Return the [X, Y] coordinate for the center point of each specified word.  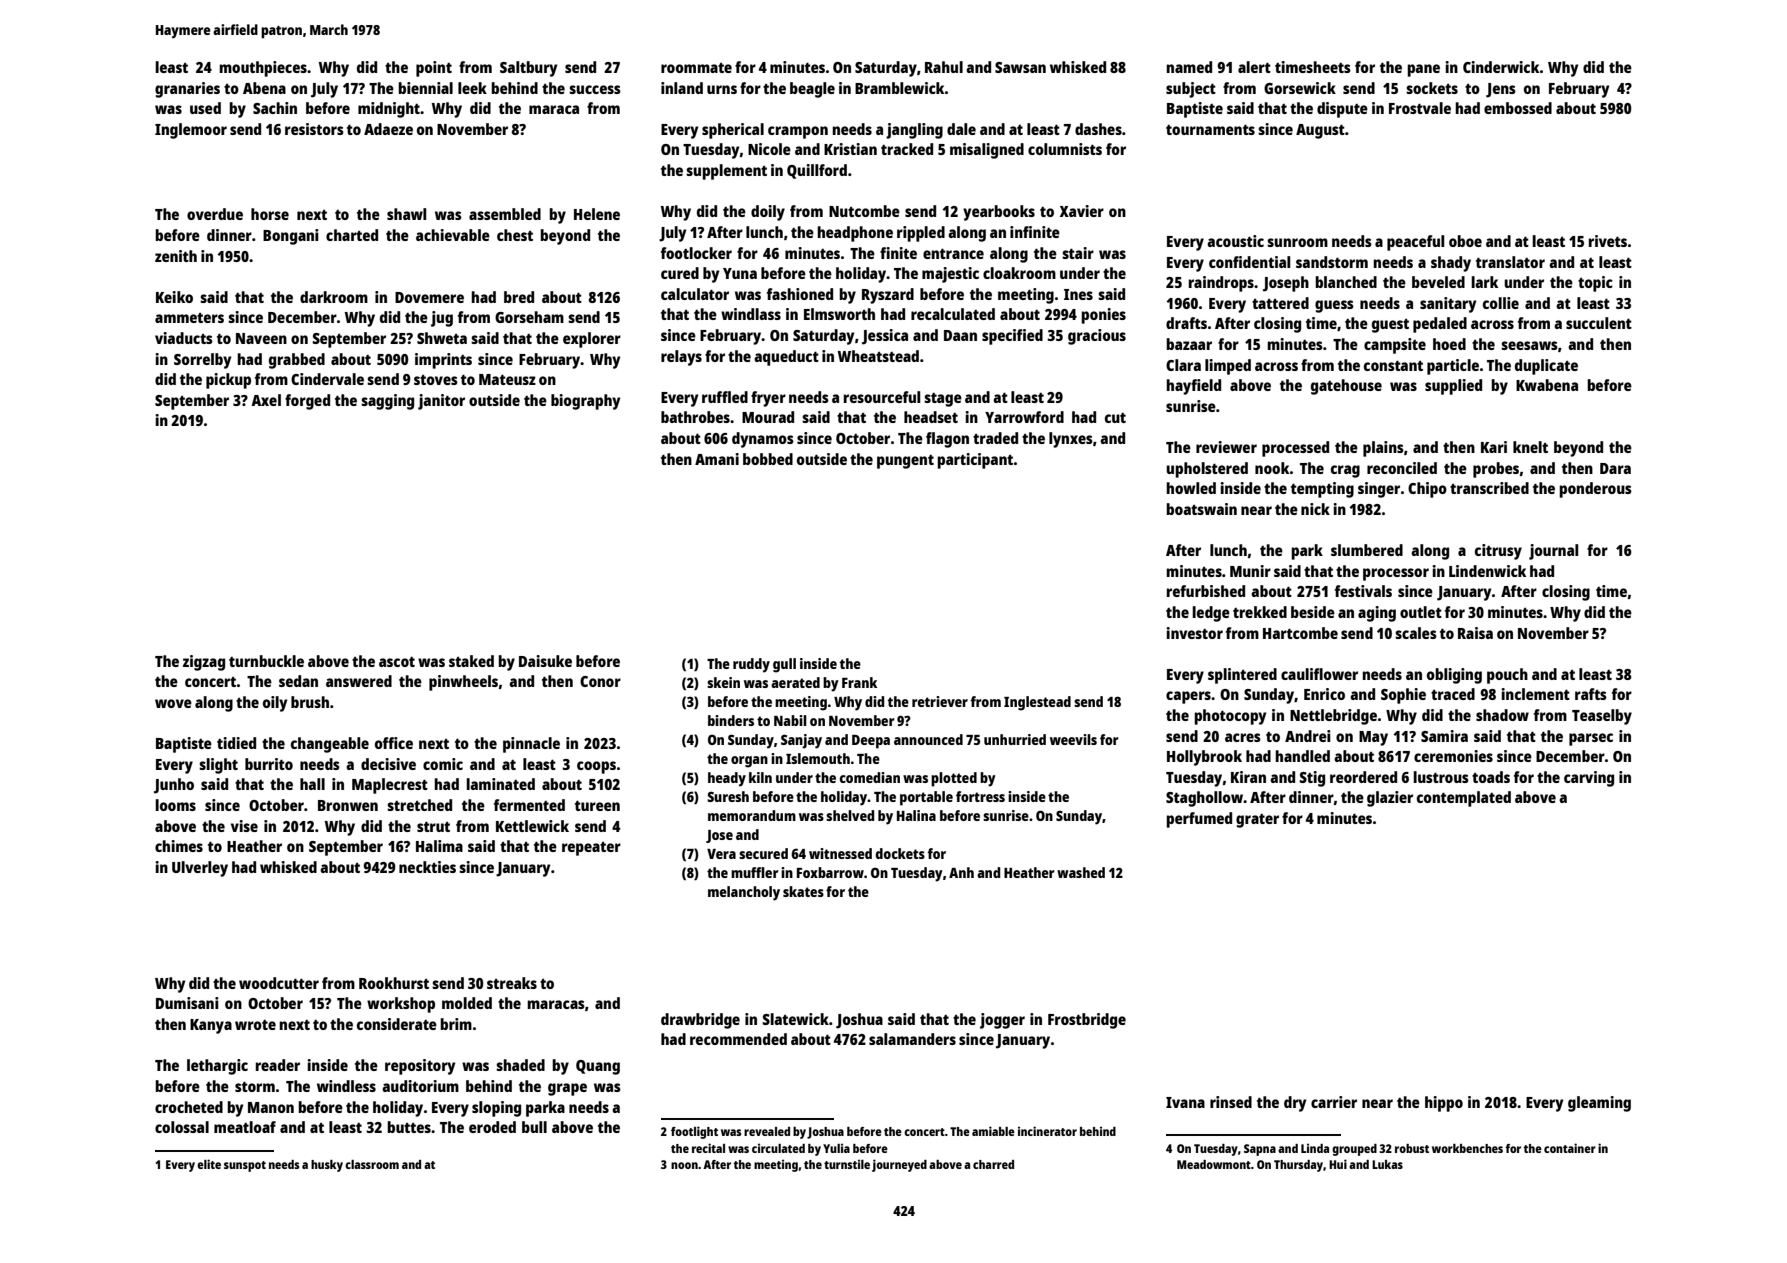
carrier [1334, 1102]
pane [1423, 70]
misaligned [987, 151]
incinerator [1047, 1131]
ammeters [189, 318]
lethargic [217, 1067]
